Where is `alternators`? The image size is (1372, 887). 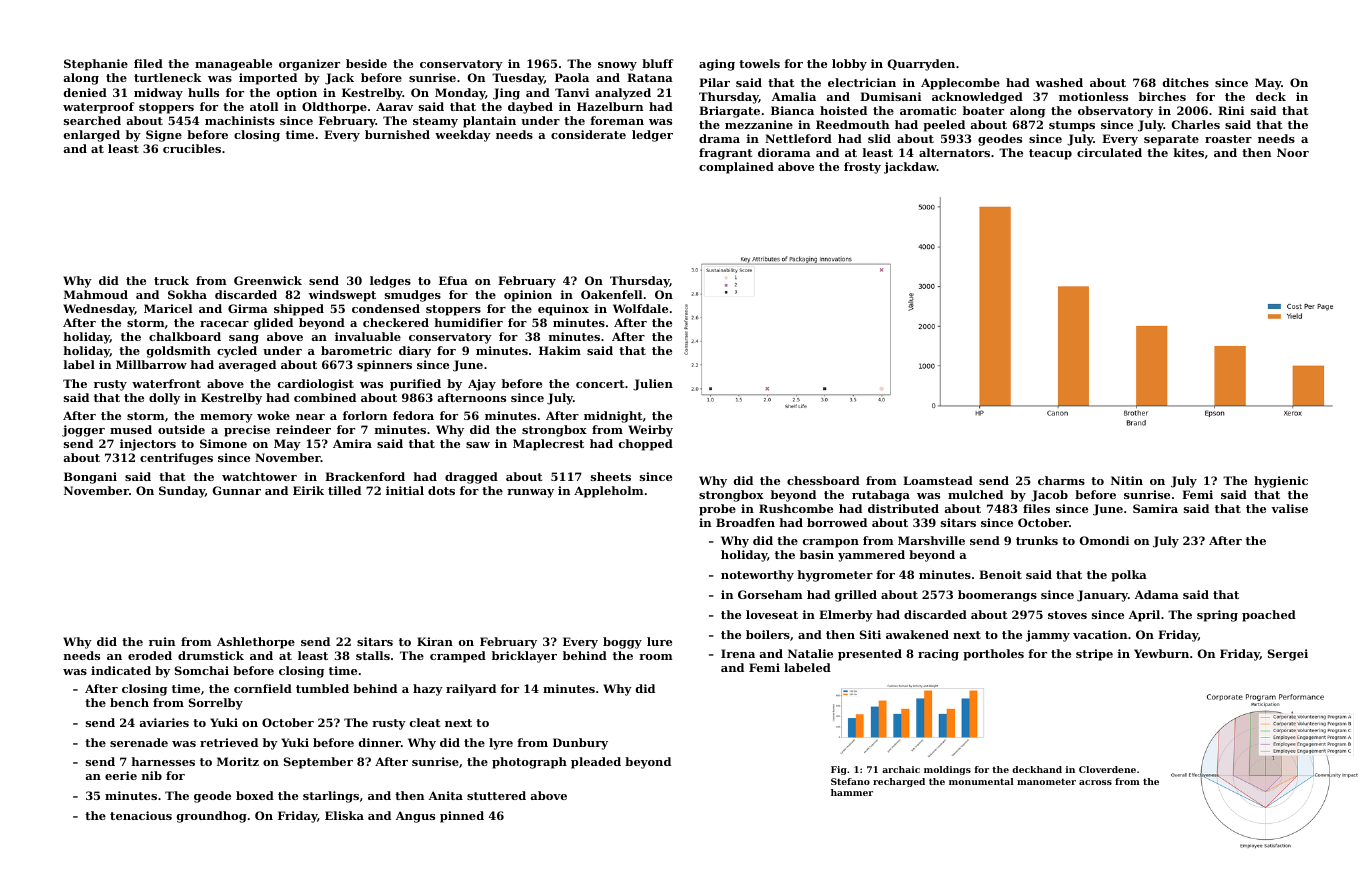 alternators is located at coordinates (954, 152).
